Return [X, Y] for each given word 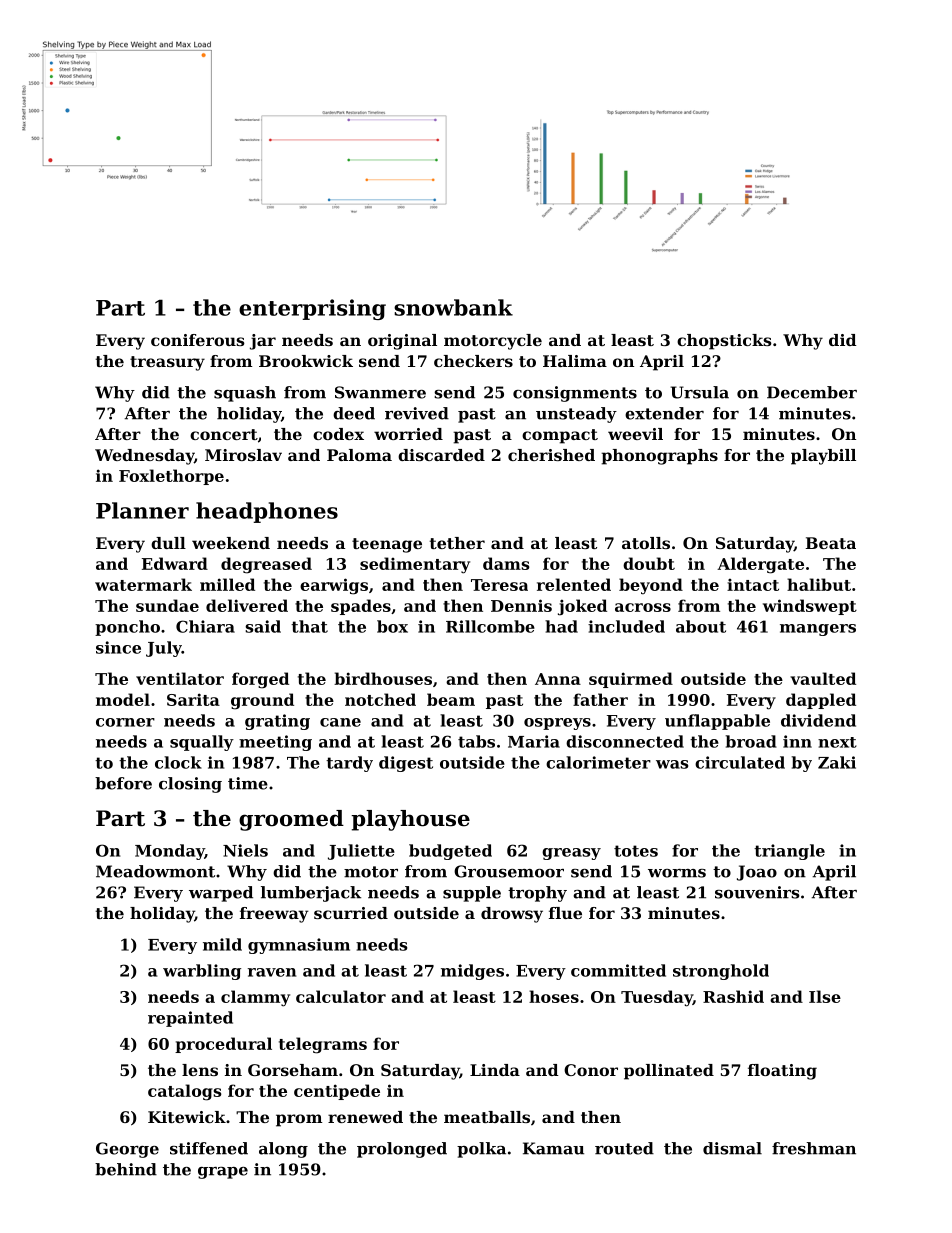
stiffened [209, 1148]
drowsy [512, 915]
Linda [495, 1070]
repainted [190, 1019]
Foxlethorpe [171, 477]
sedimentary [415, 565]
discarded [441, 455]
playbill [823, 457]
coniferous [198, 340]
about [701, 626]
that [309, 626]
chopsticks [724, 342]
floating [782, 1072]
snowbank [453, 307]
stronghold [721, 972]
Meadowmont [155, 871]
